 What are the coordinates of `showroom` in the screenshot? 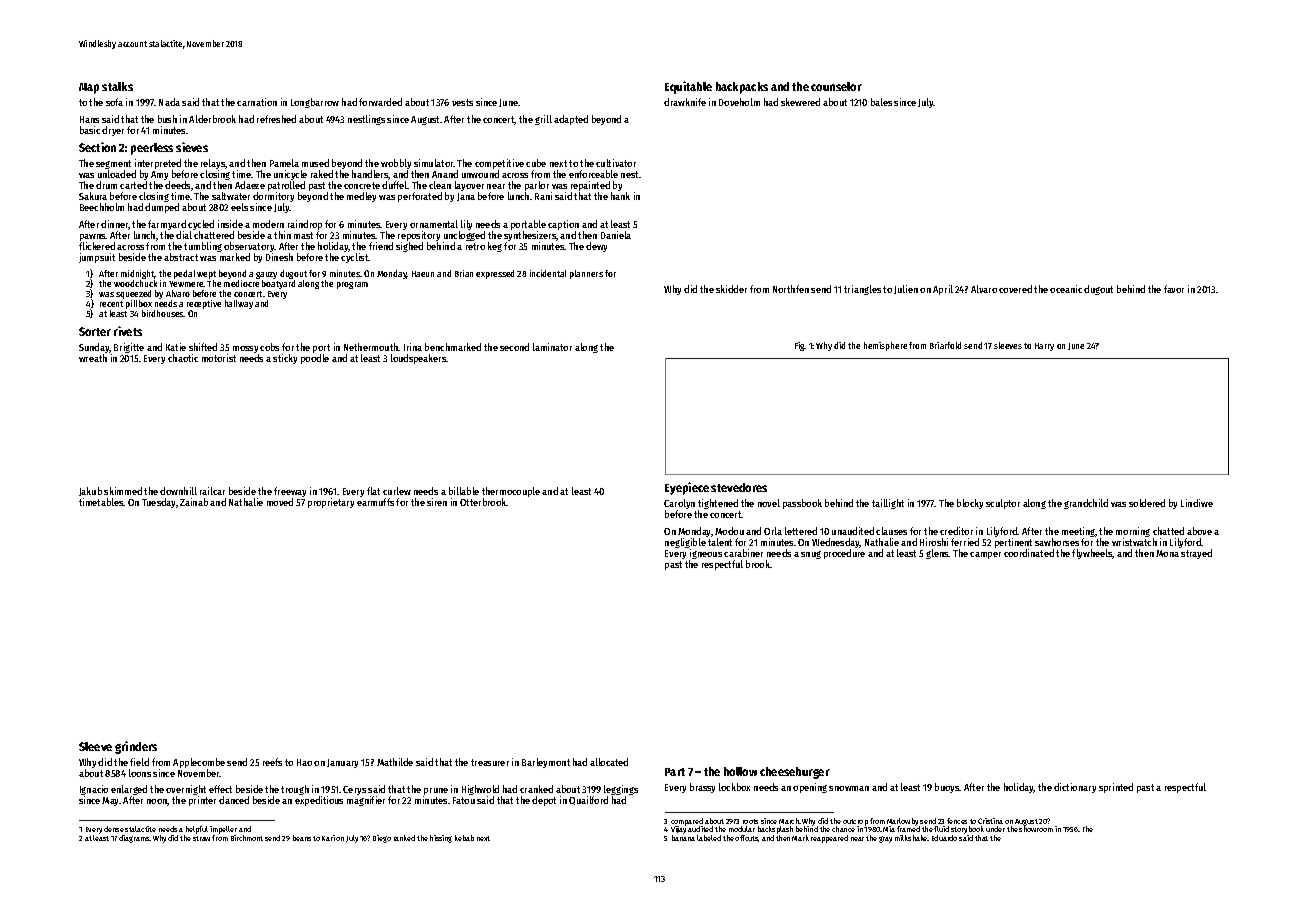 It's located at (1036, 829).
